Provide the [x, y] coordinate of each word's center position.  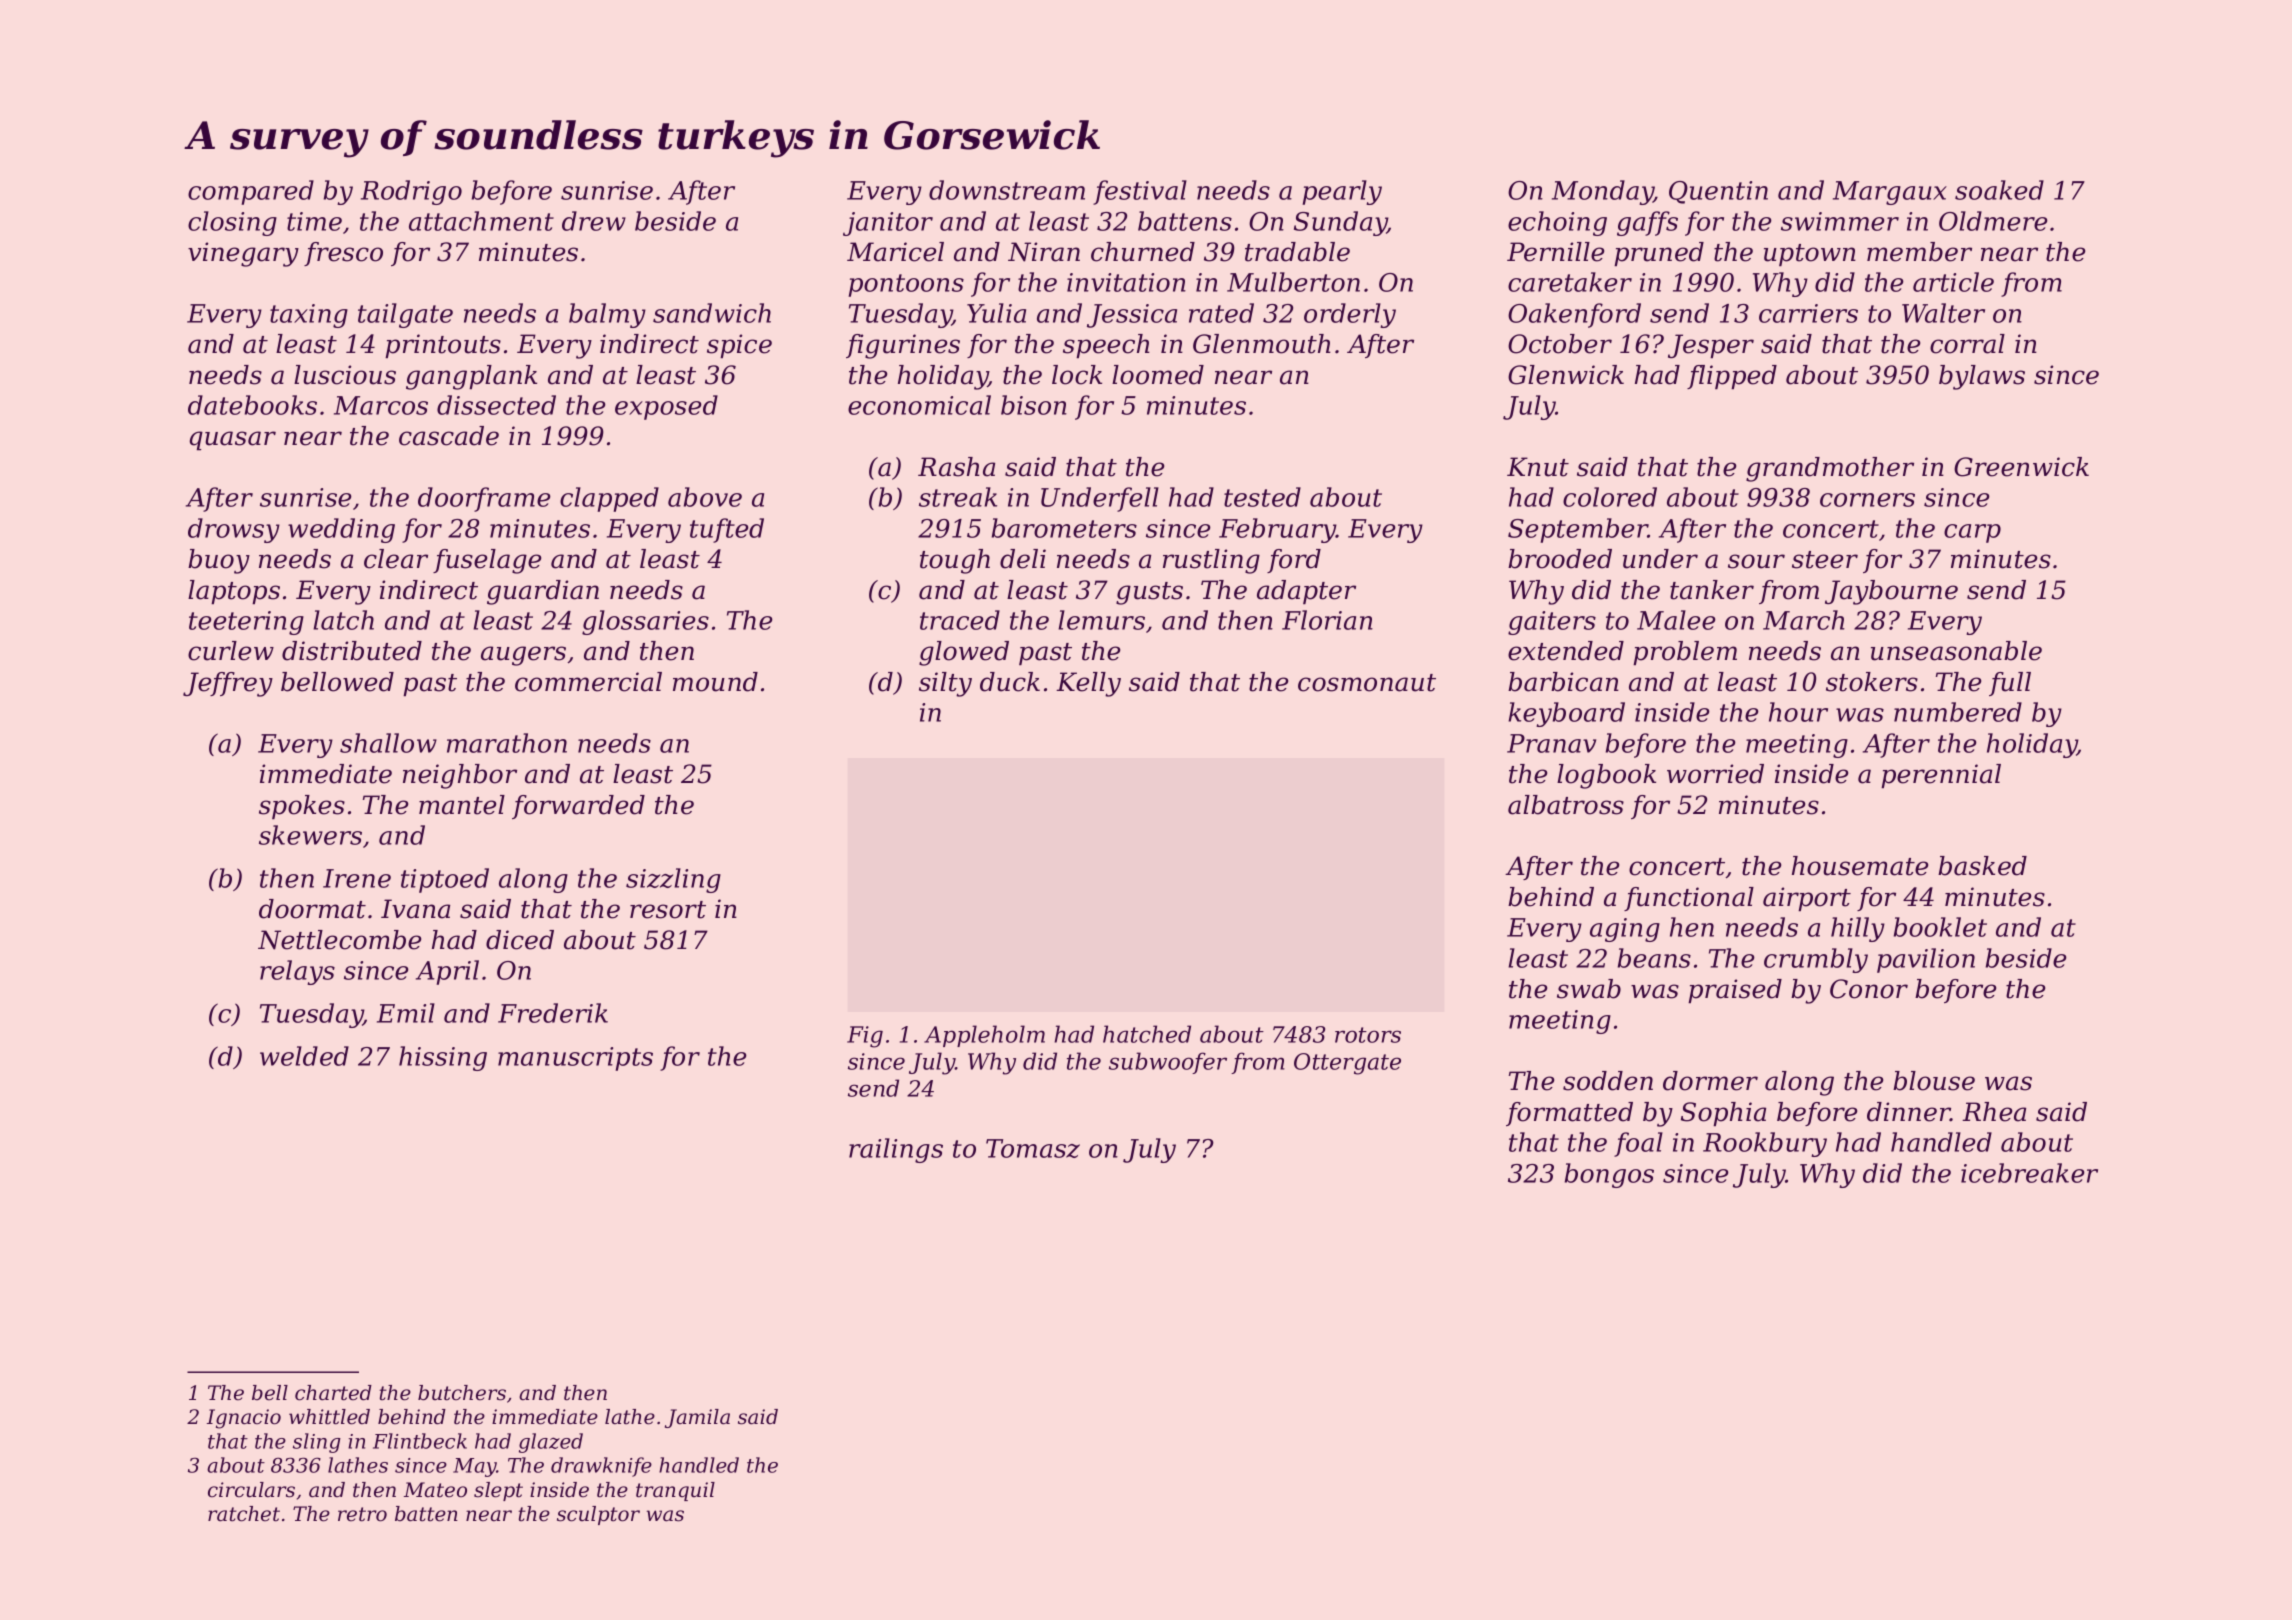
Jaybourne [1891, 592]
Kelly [1088, 684]
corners [1867, 500]
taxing [309, 316]
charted [333, 1393]
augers [523, 656]
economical [919, 405]
